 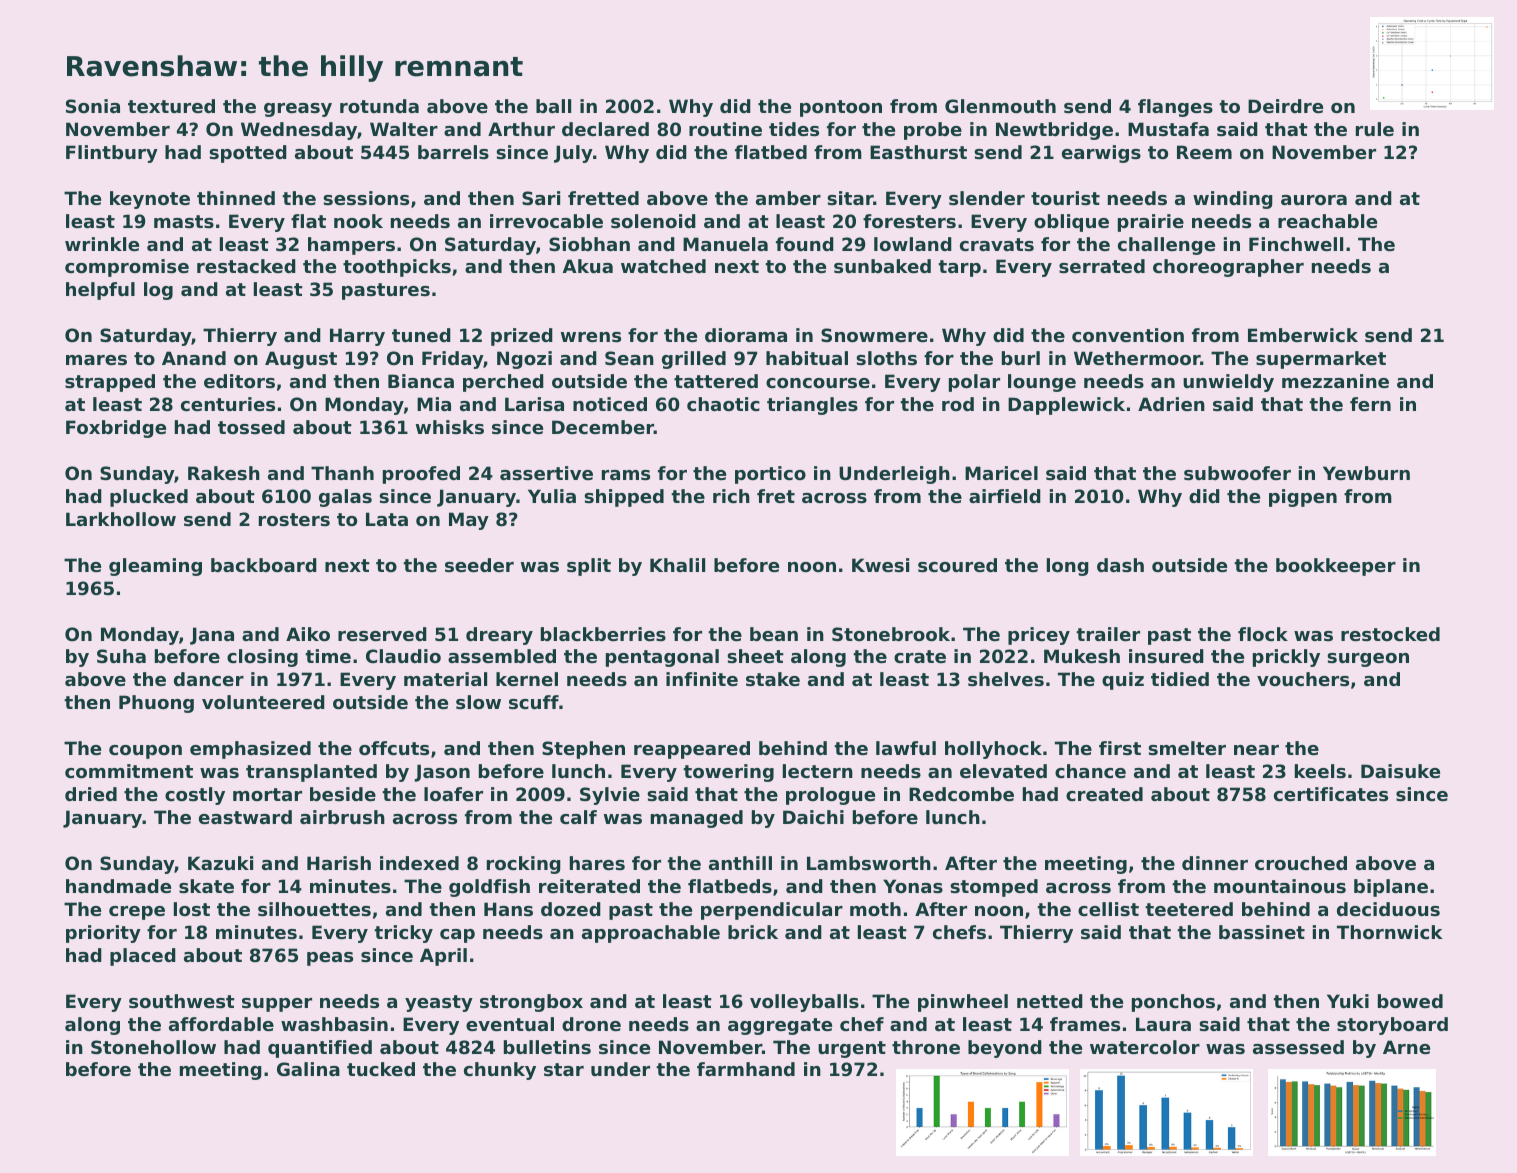 I want to click on hares, so click(x=597, y=863).
